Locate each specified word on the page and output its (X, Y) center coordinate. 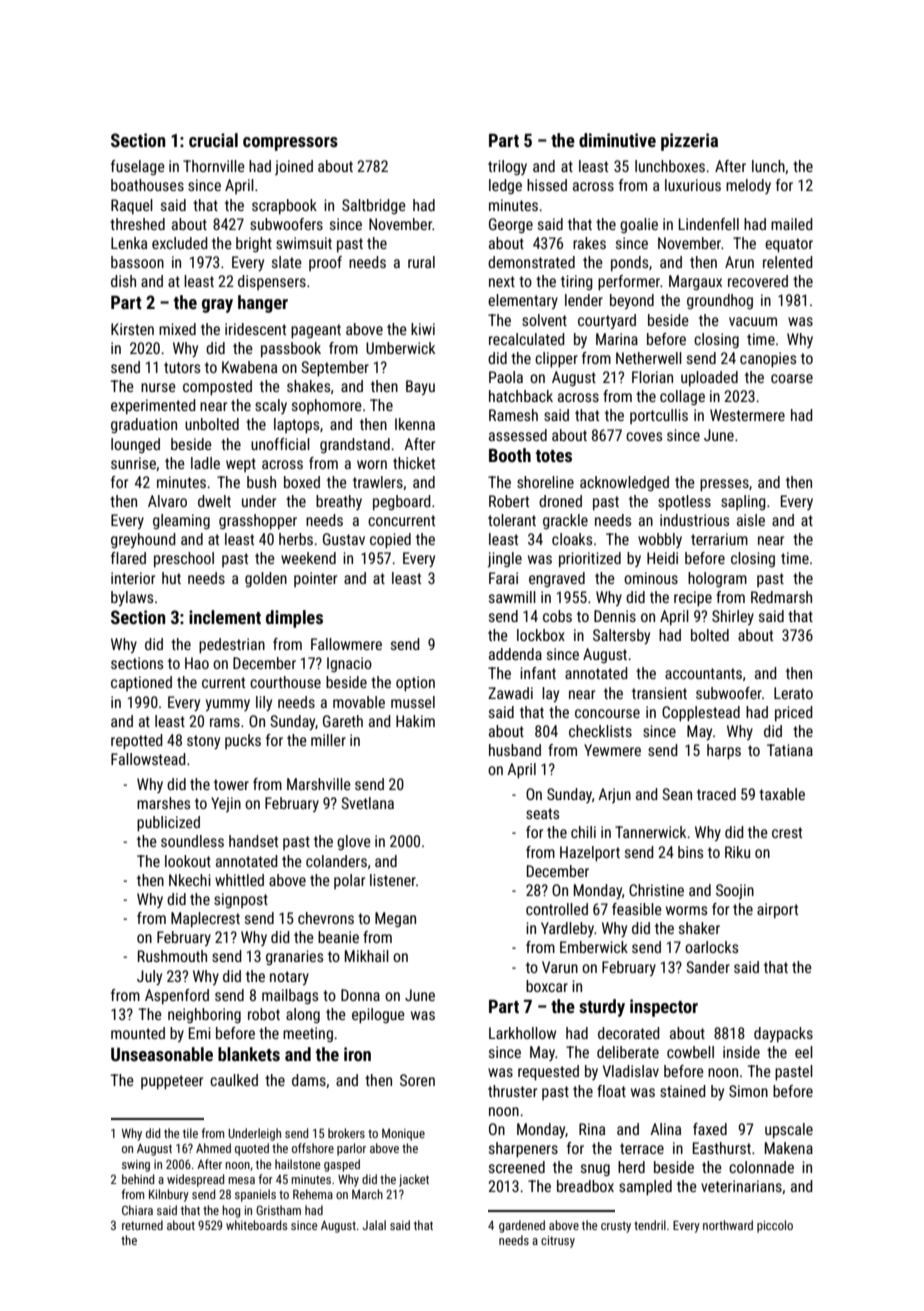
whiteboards (257, 1225)
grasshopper (258, 521)
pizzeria (689, 142)
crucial (213, 140)
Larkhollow (522, 1033)
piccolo (775, 1226)
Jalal (374, 1225)
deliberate (628, 1052)
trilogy (507, 167)
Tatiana (790, 750)
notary (289, 978)
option (415, 684)
